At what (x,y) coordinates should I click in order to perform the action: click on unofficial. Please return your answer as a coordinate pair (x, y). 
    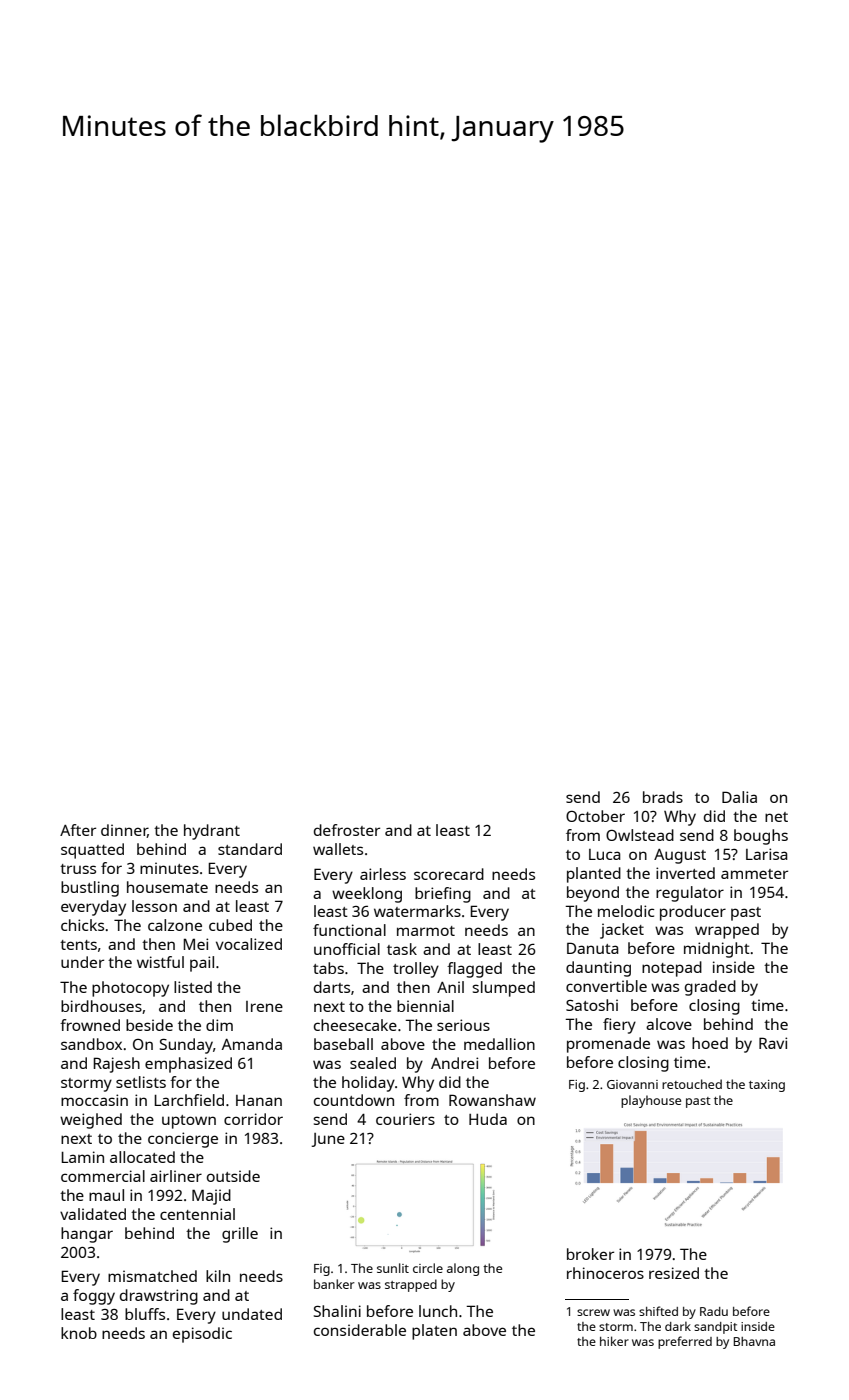
    Looking at the image, I should click on (347, 949).
